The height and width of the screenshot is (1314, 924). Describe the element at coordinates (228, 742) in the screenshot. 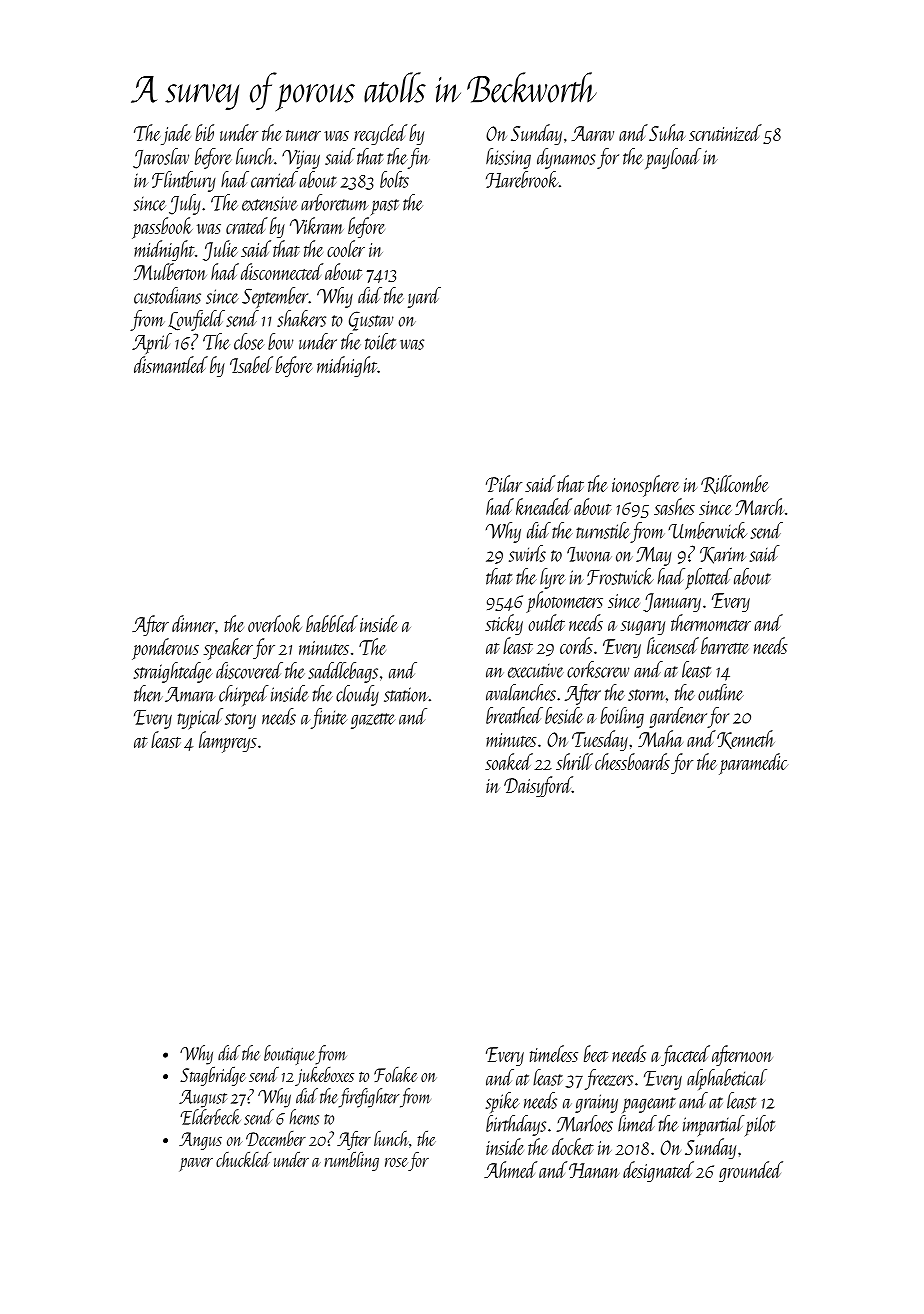

I see `lampreys` at that location.
